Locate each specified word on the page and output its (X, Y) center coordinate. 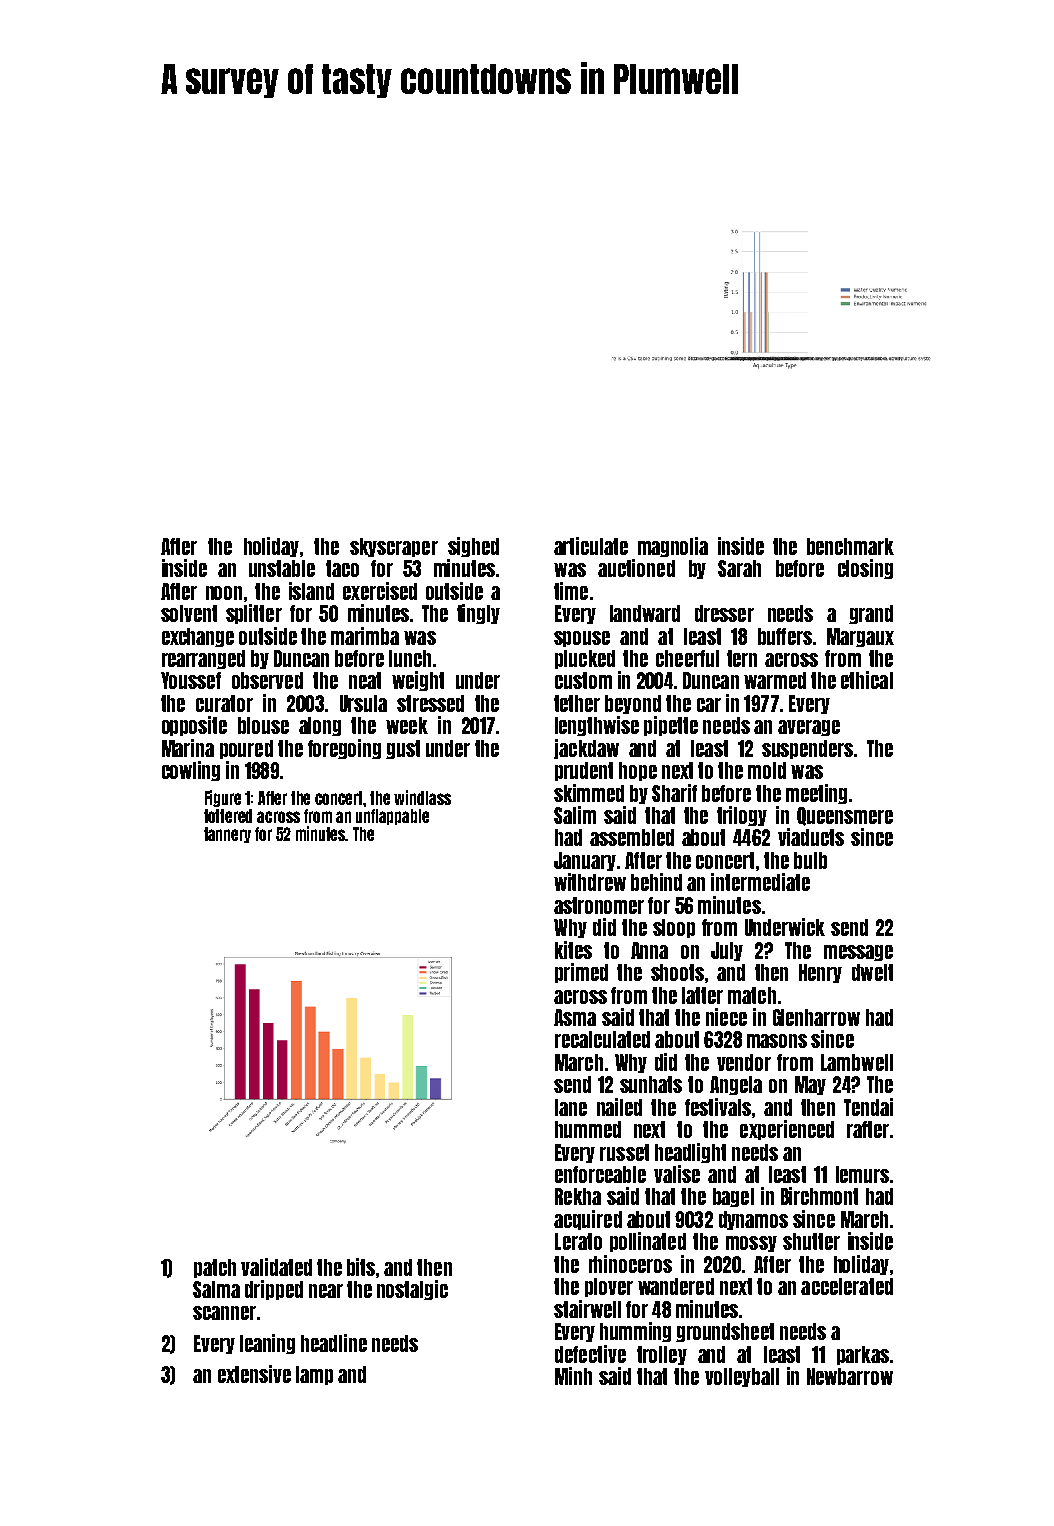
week (407, 725)
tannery (227, 835)
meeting (816, 794)
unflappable (392, 817)
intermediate (760, 882)
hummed (588, 1129)
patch (215, 1268)
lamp (314, 1375)
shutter (811, 1241)
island (311, 591)
